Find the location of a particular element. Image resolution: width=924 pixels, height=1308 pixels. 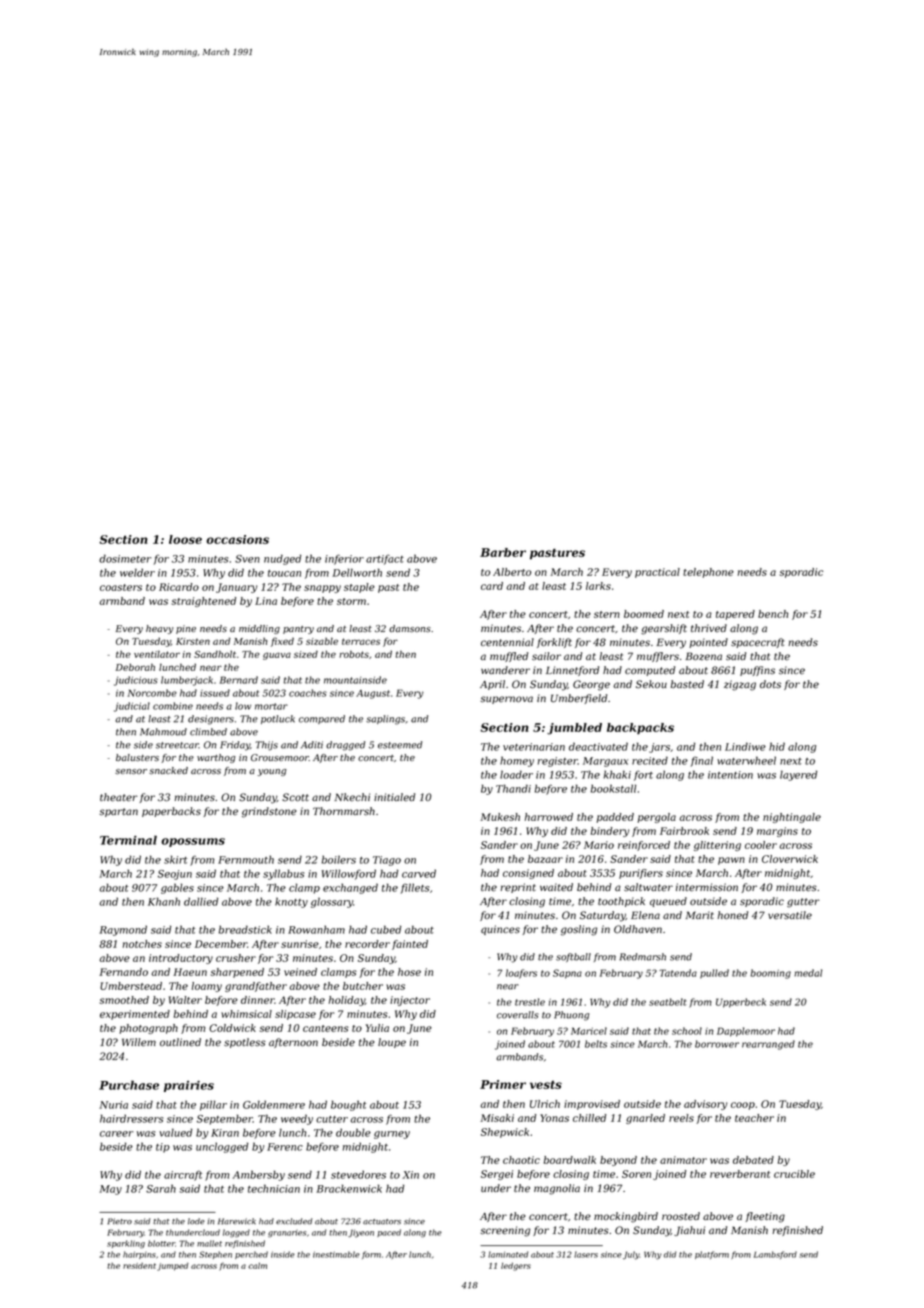

Mukesh is located at coordinates (500, 817).
